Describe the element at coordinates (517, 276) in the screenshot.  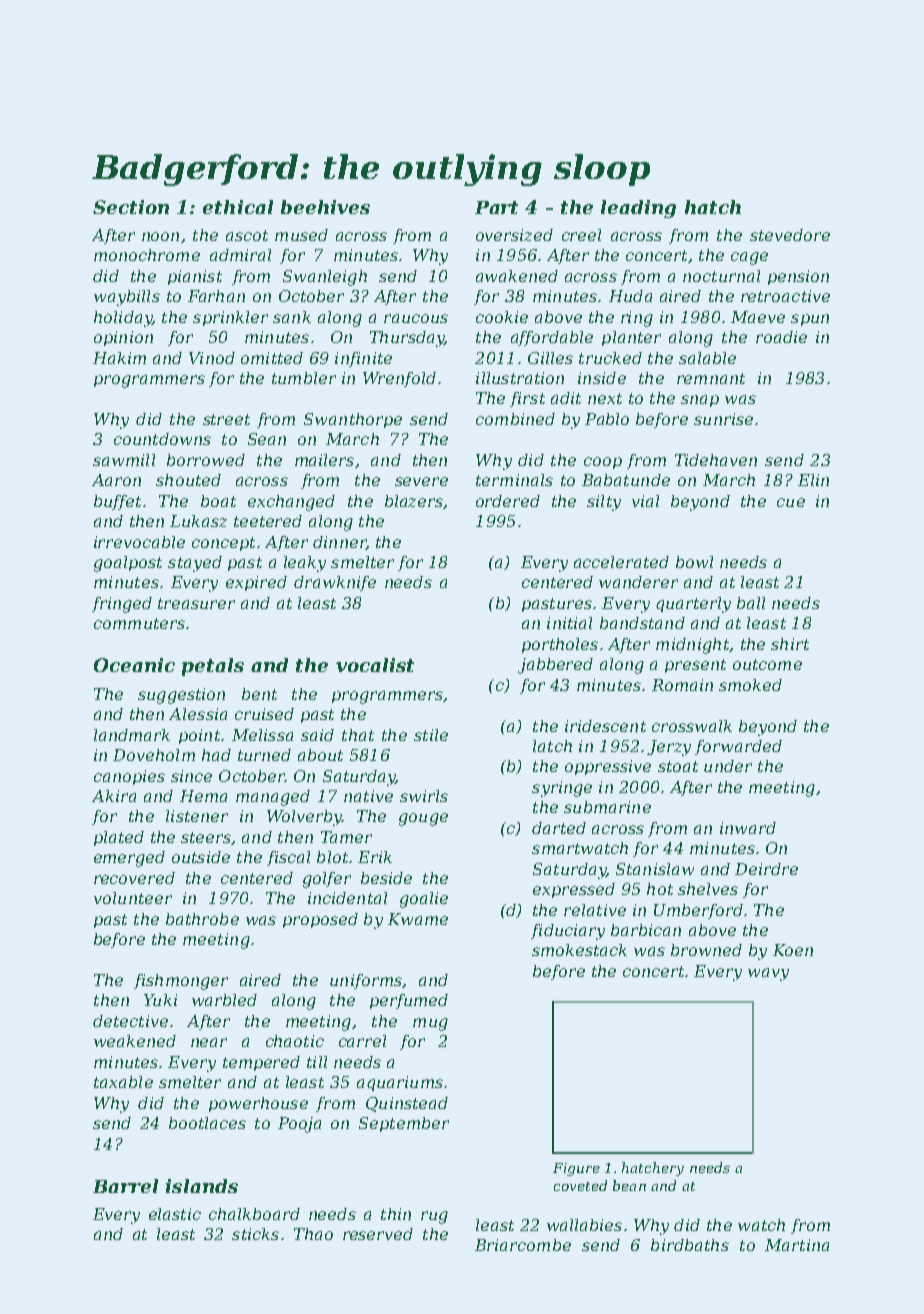
I see `awakened` at that location.
